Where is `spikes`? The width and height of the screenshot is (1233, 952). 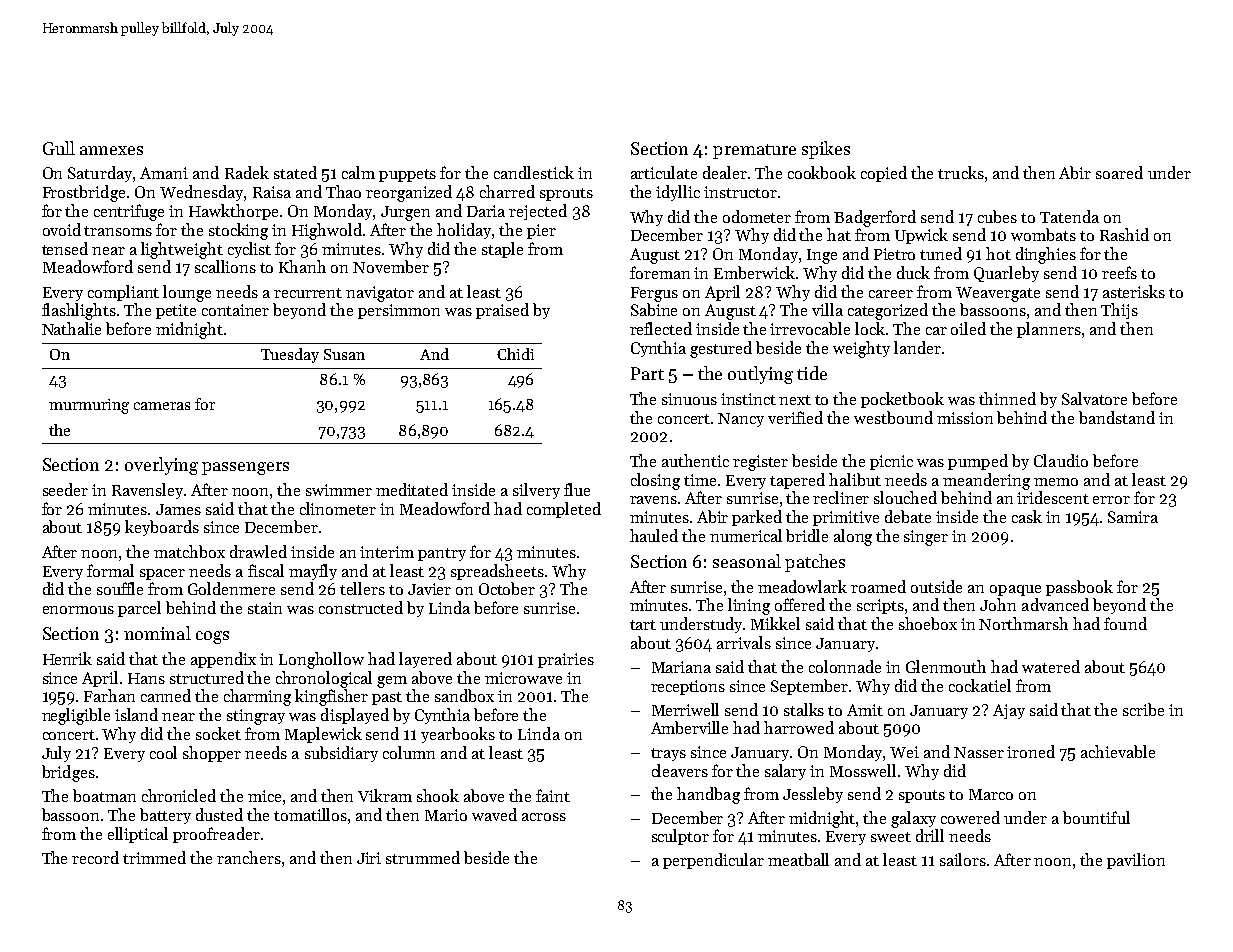
spikes is located at coordinates (826, 150).
